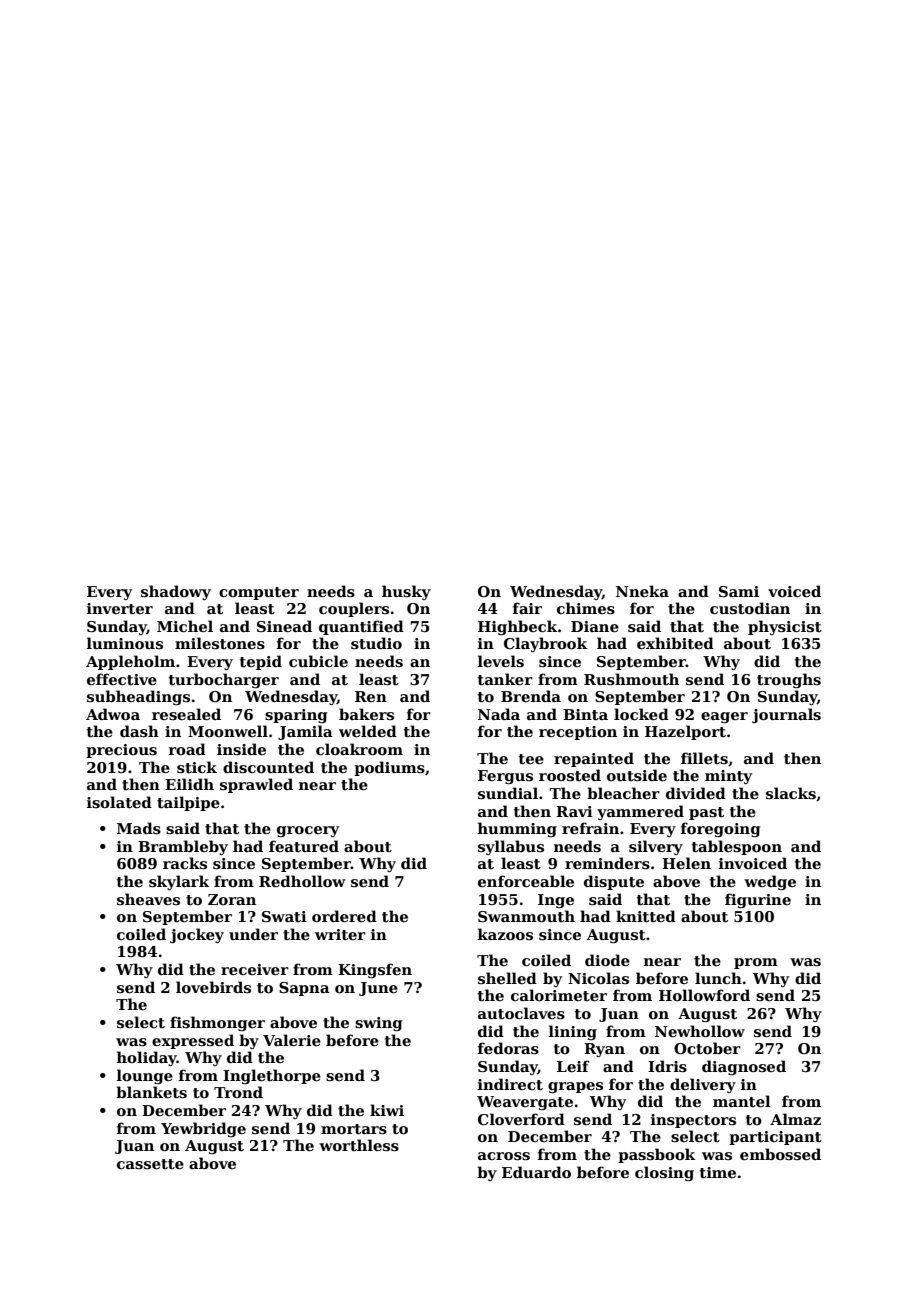  I want to click on silvery, so click(656, 847).
